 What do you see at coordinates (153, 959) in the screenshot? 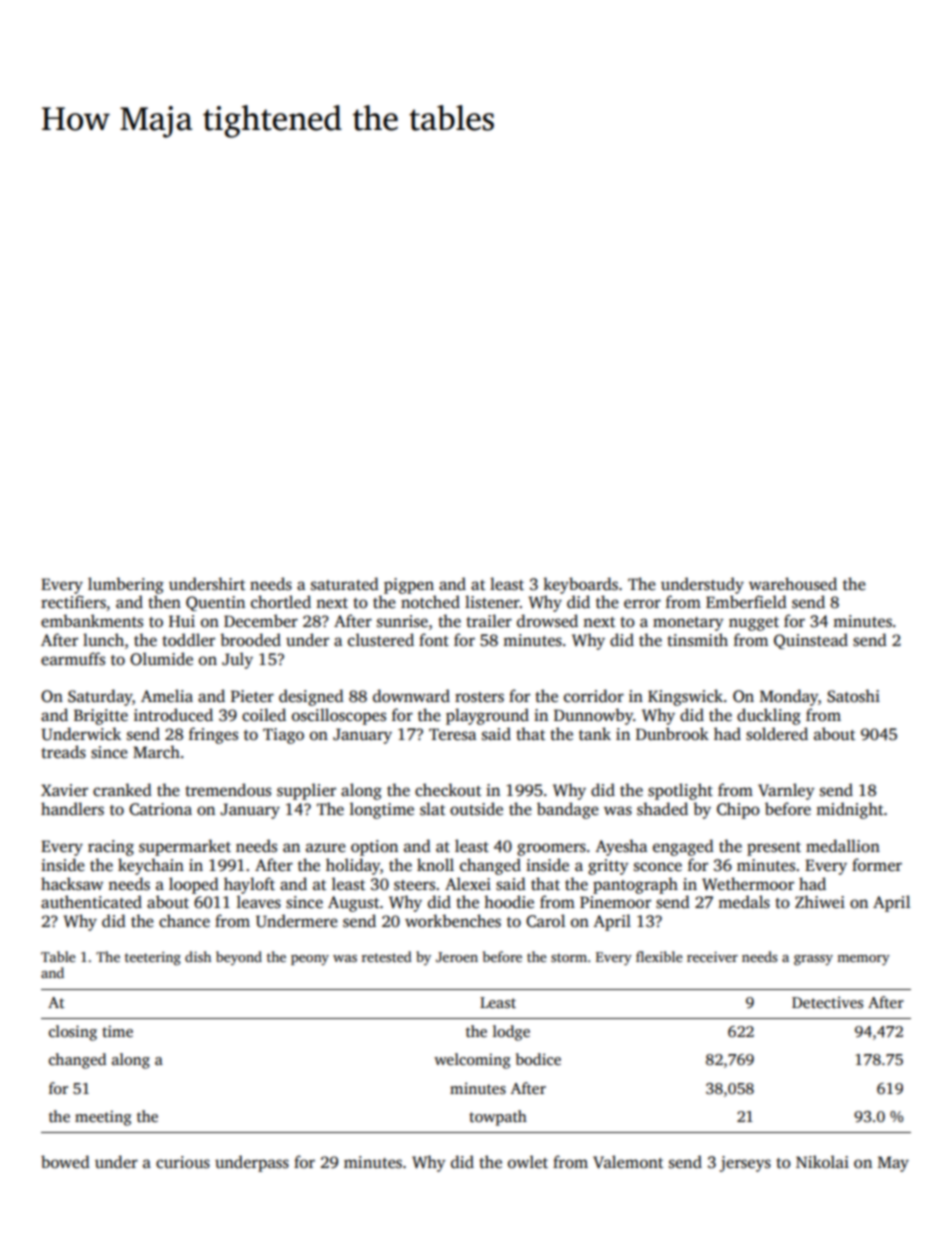
I see `teetering` at bounding box center [153, 959].
